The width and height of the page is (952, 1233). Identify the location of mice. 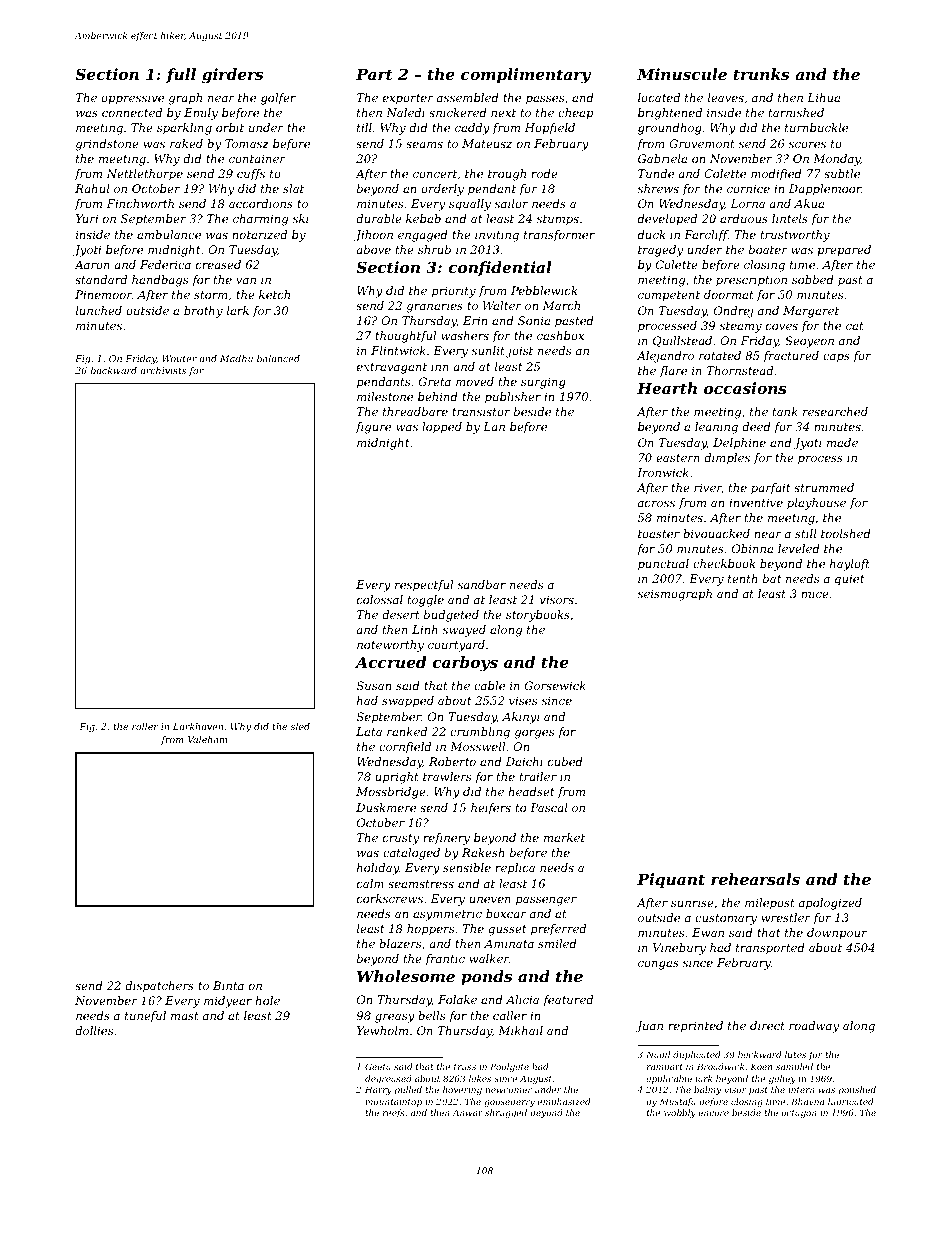
(815, 593).
